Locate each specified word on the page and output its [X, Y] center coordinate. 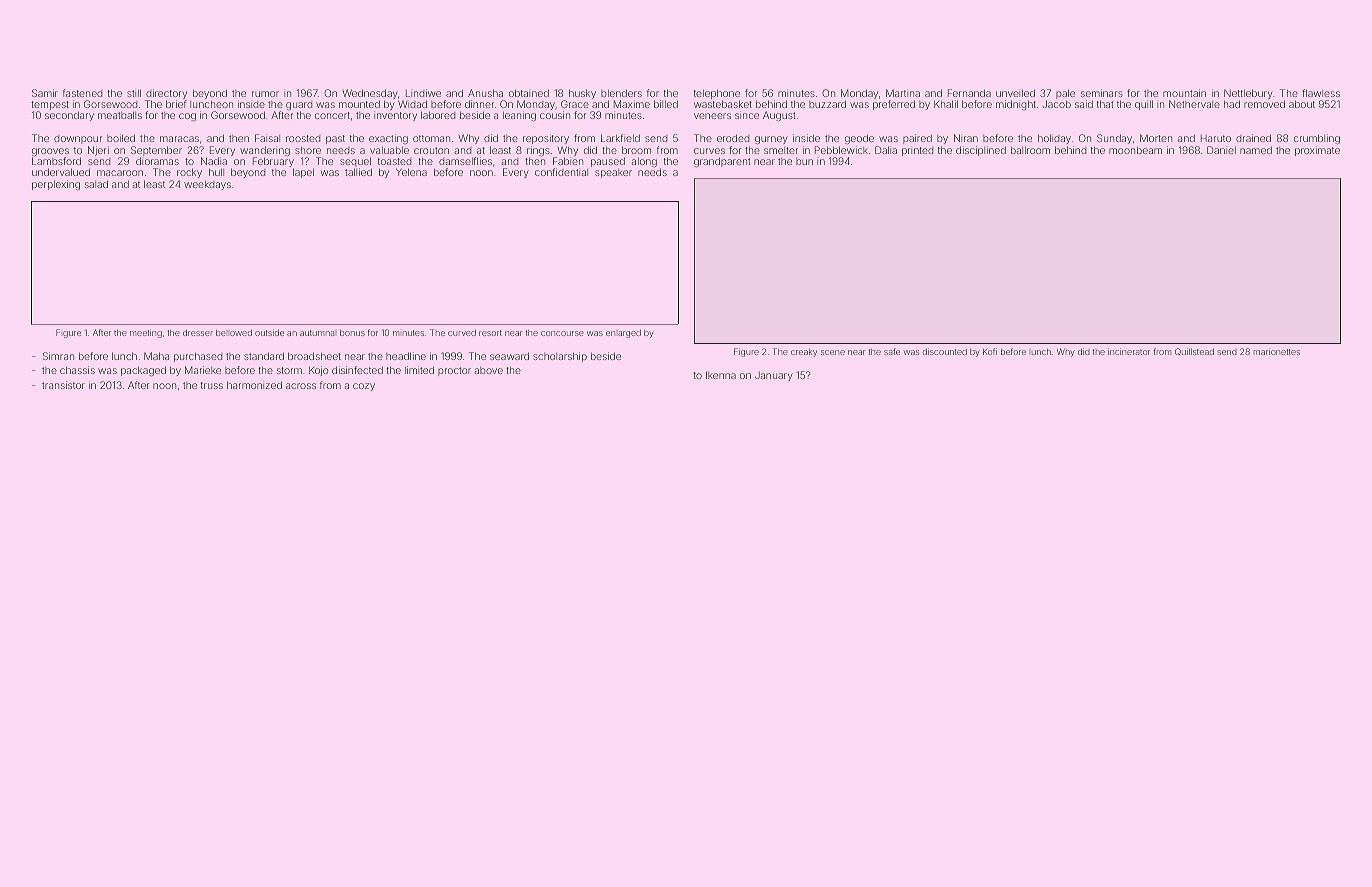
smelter [781, 150]
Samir [45, 93]
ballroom [1030, 150]
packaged [143, 371]
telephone [717, 94]
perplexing [56, 185]
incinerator [1129, 352]
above [489, 370]
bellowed [234, 333]
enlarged [623, 334]
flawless [1321, 93]
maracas [179, 139]
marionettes [1277, 352]
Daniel [1221, 150]
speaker [613, 173]
